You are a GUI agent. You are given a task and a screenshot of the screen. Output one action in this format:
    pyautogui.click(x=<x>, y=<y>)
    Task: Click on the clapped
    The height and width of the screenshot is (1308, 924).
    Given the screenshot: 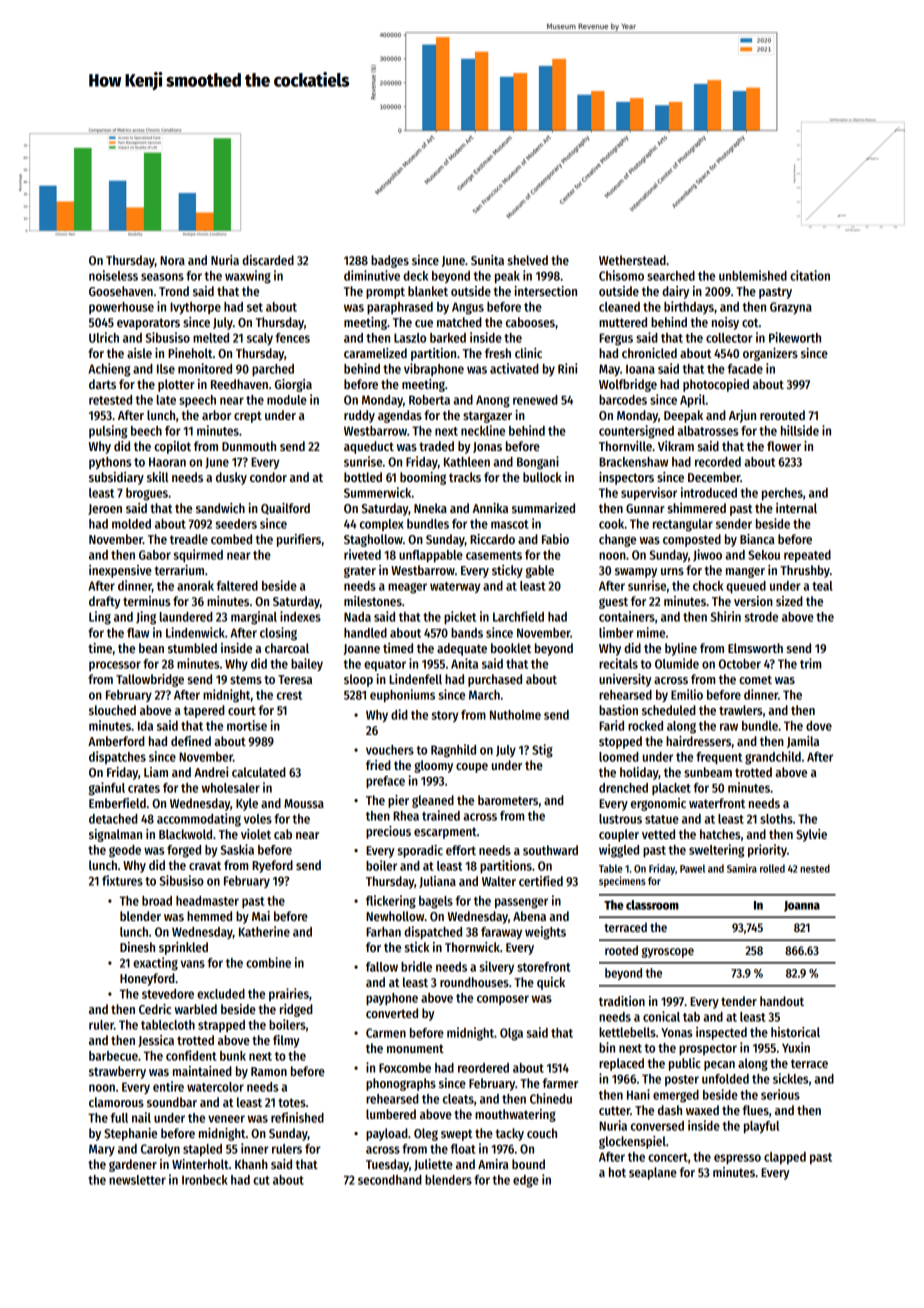 What is the action you would take?
    pyautogui.click(x=785, y=1158)
